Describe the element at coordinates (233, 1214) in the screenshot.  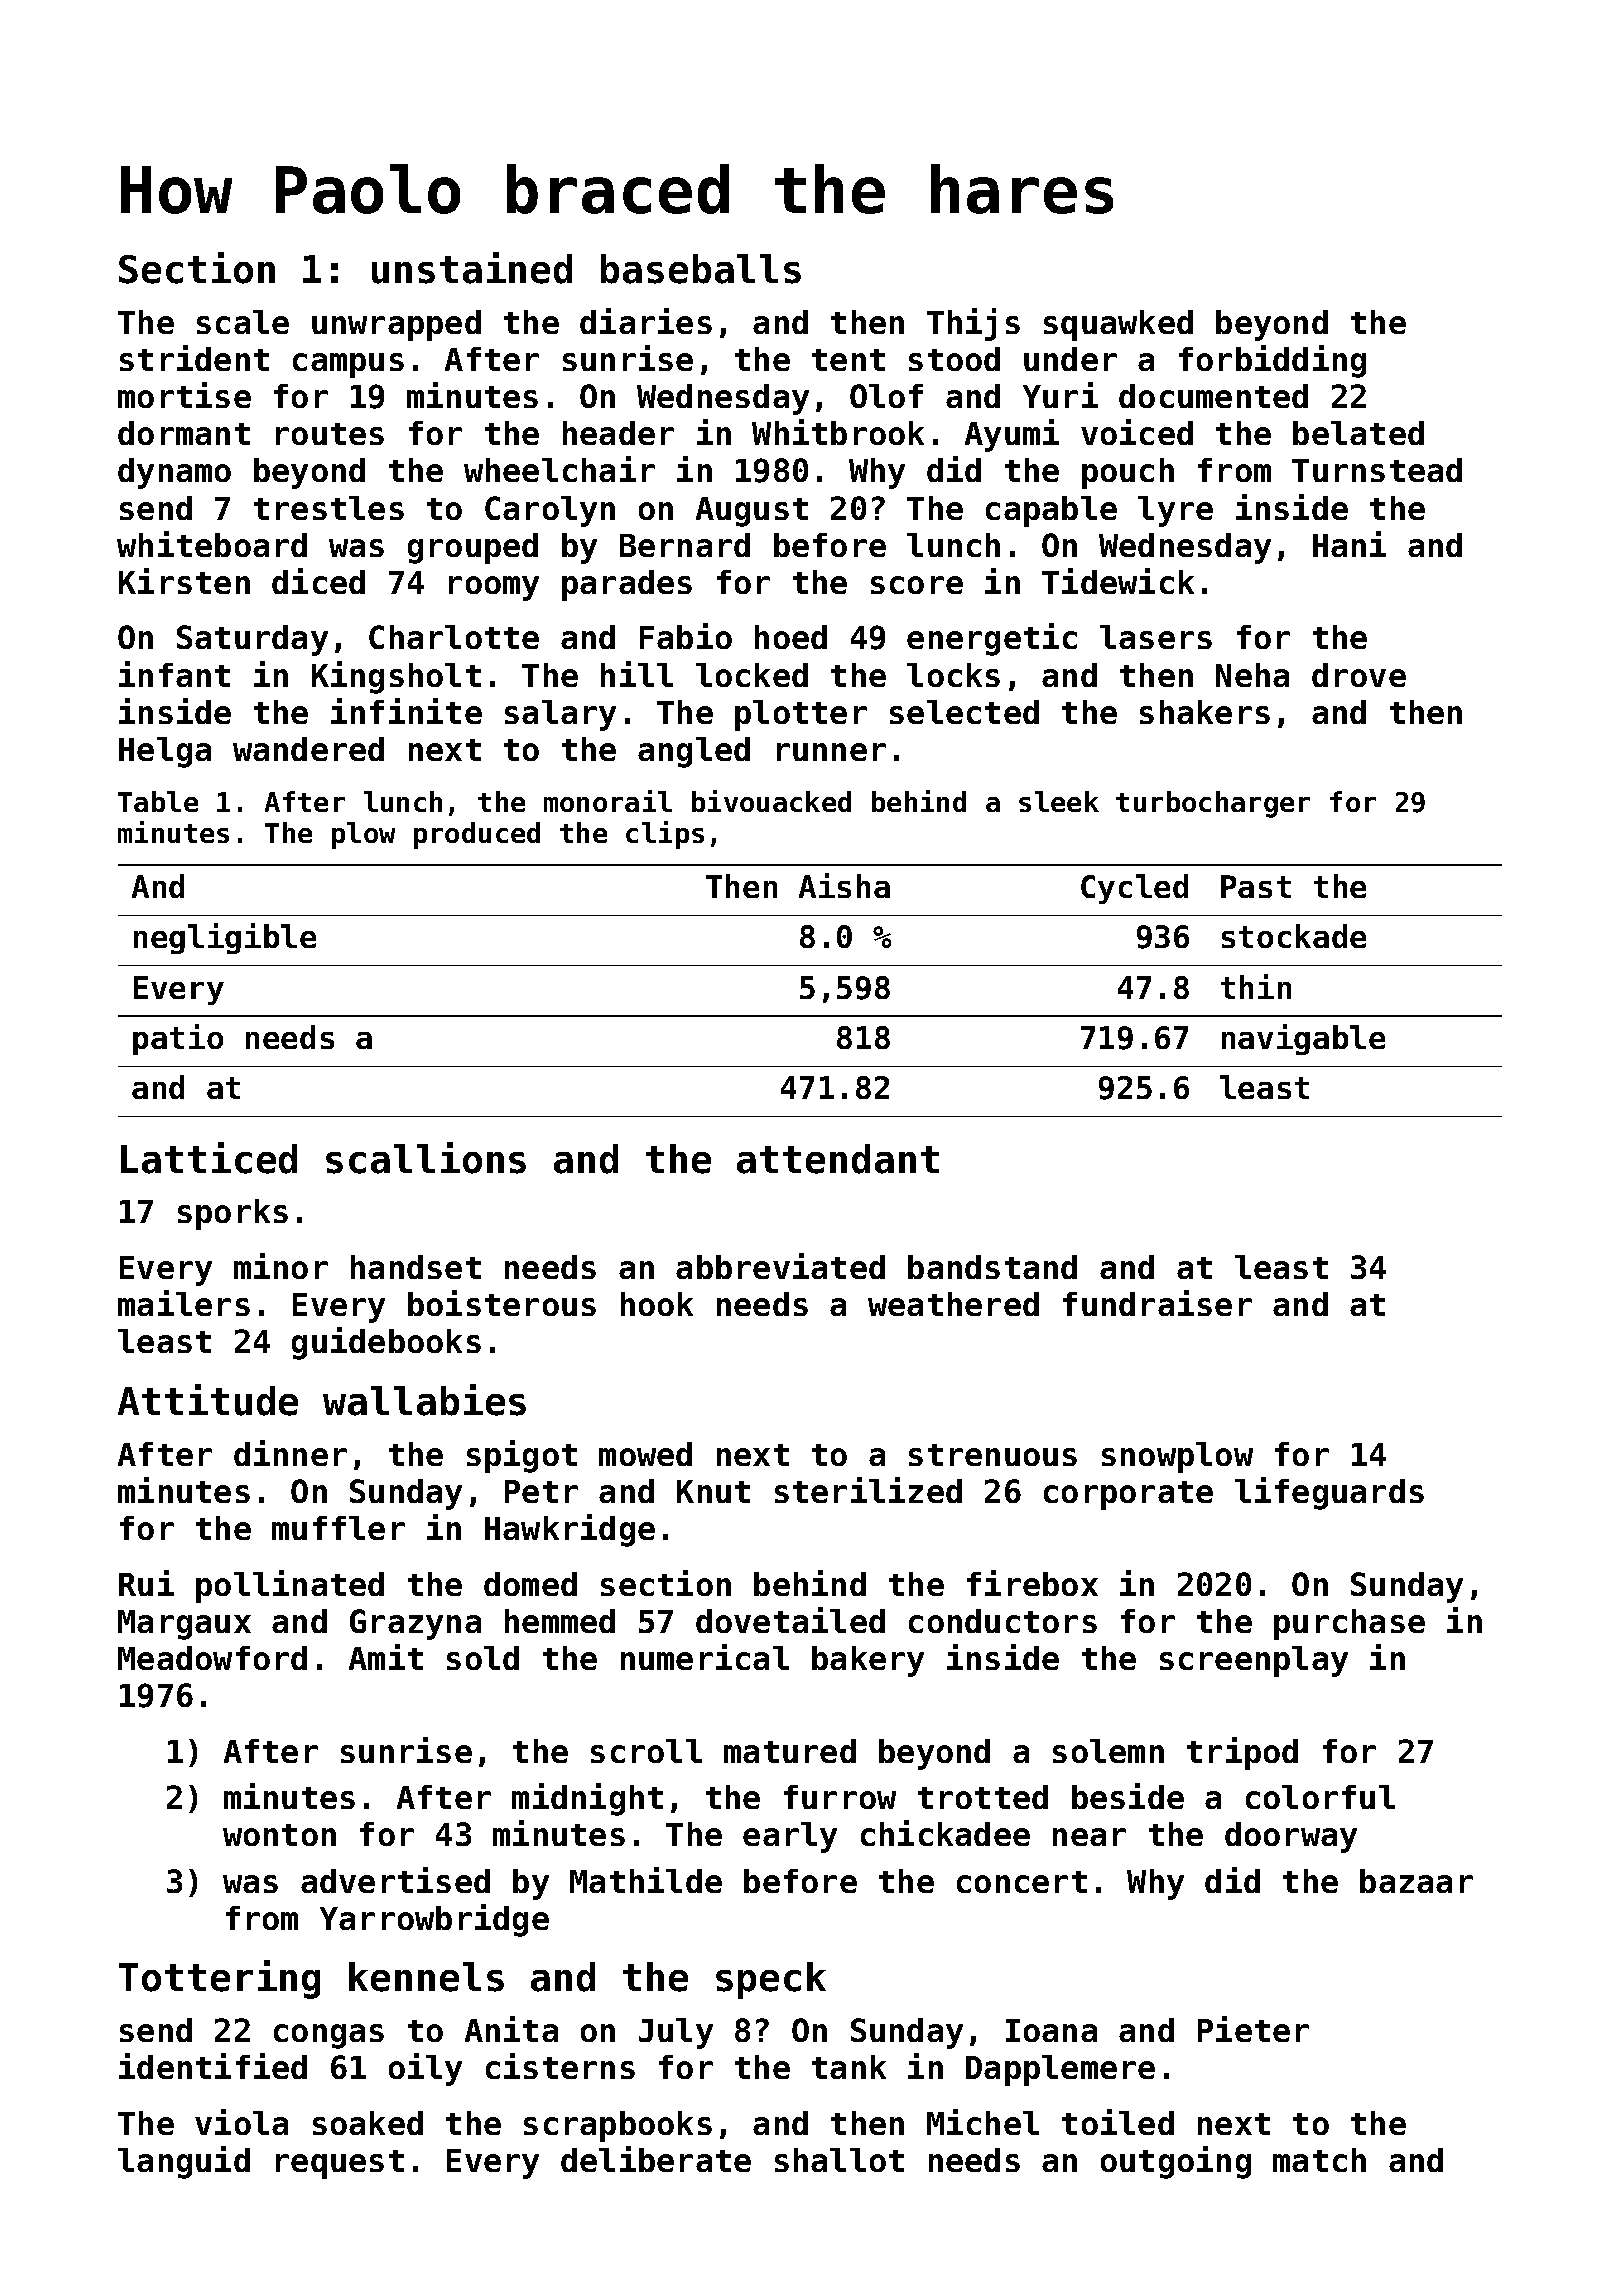
I see `sporks` at that location.
